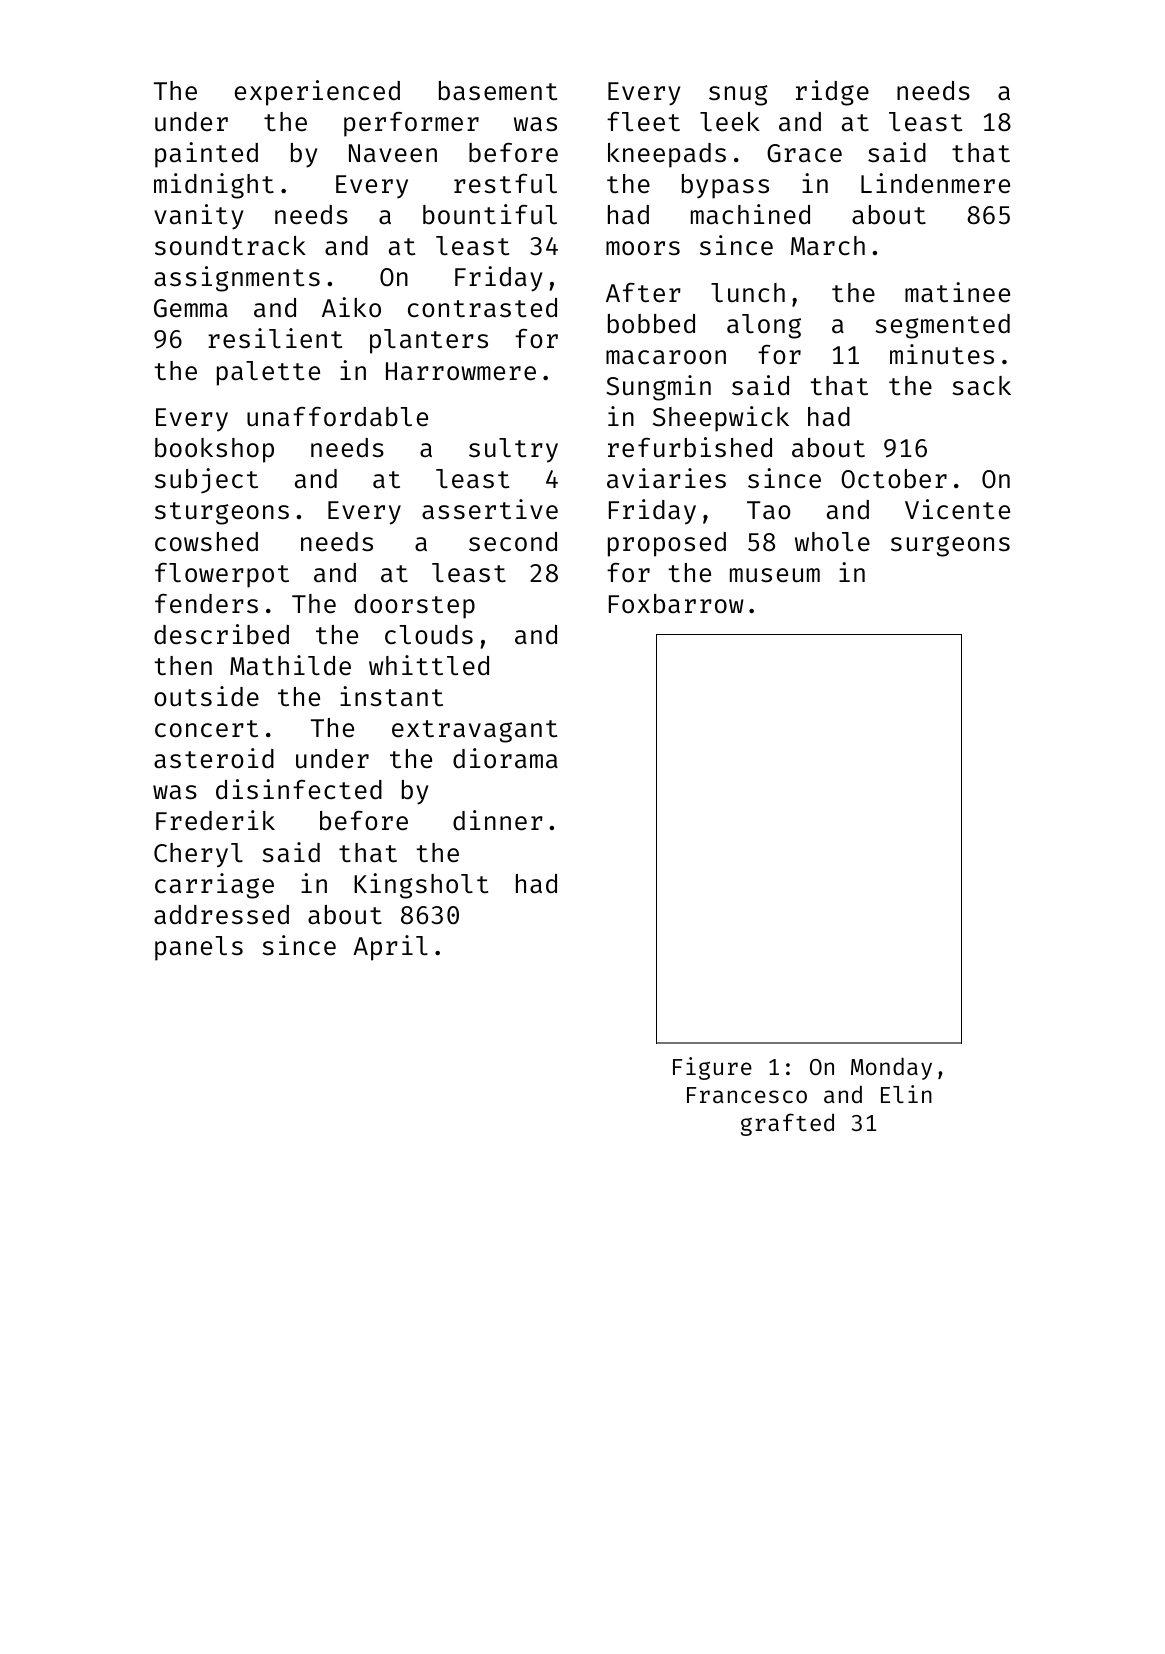  Describe the element at coordinates (775, 575) in the screenshot. I see `museum` at that location.
